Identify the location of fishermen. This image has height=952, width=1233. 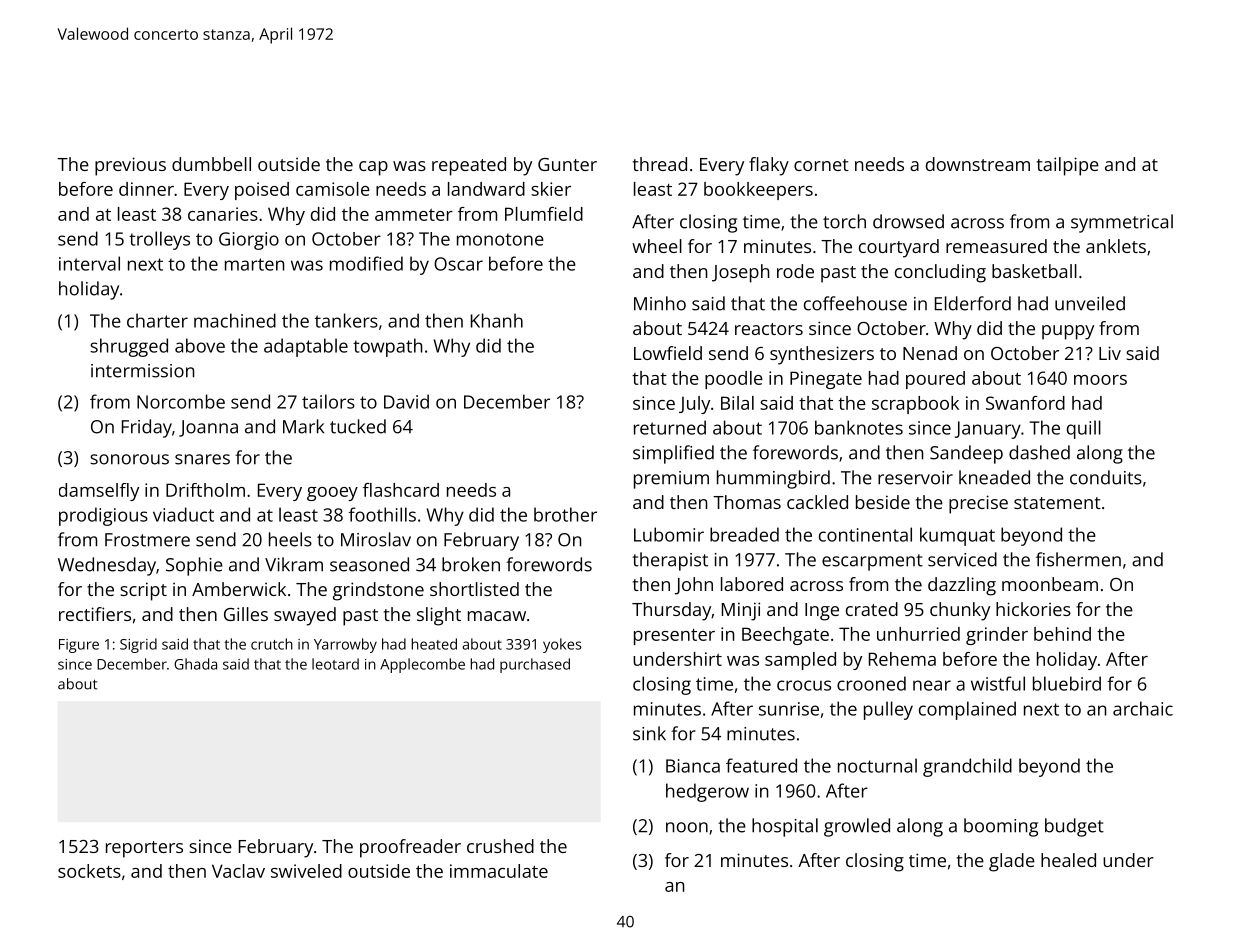
(1078, 559).
